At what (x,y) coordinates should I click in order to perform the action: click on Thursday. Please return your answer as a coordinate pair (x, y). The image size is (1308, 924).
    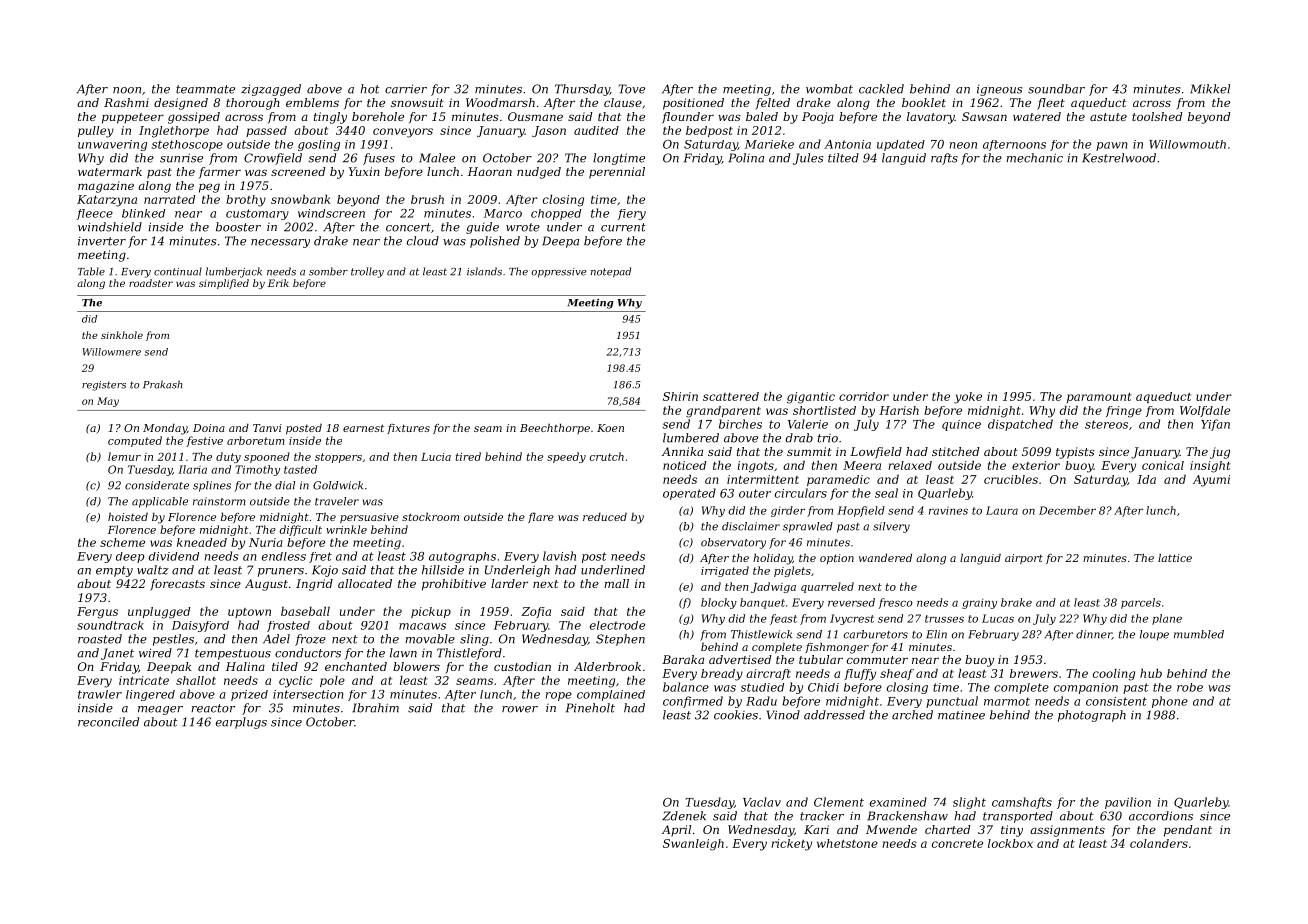
    Looking at the image, I should click on (582, 90).
